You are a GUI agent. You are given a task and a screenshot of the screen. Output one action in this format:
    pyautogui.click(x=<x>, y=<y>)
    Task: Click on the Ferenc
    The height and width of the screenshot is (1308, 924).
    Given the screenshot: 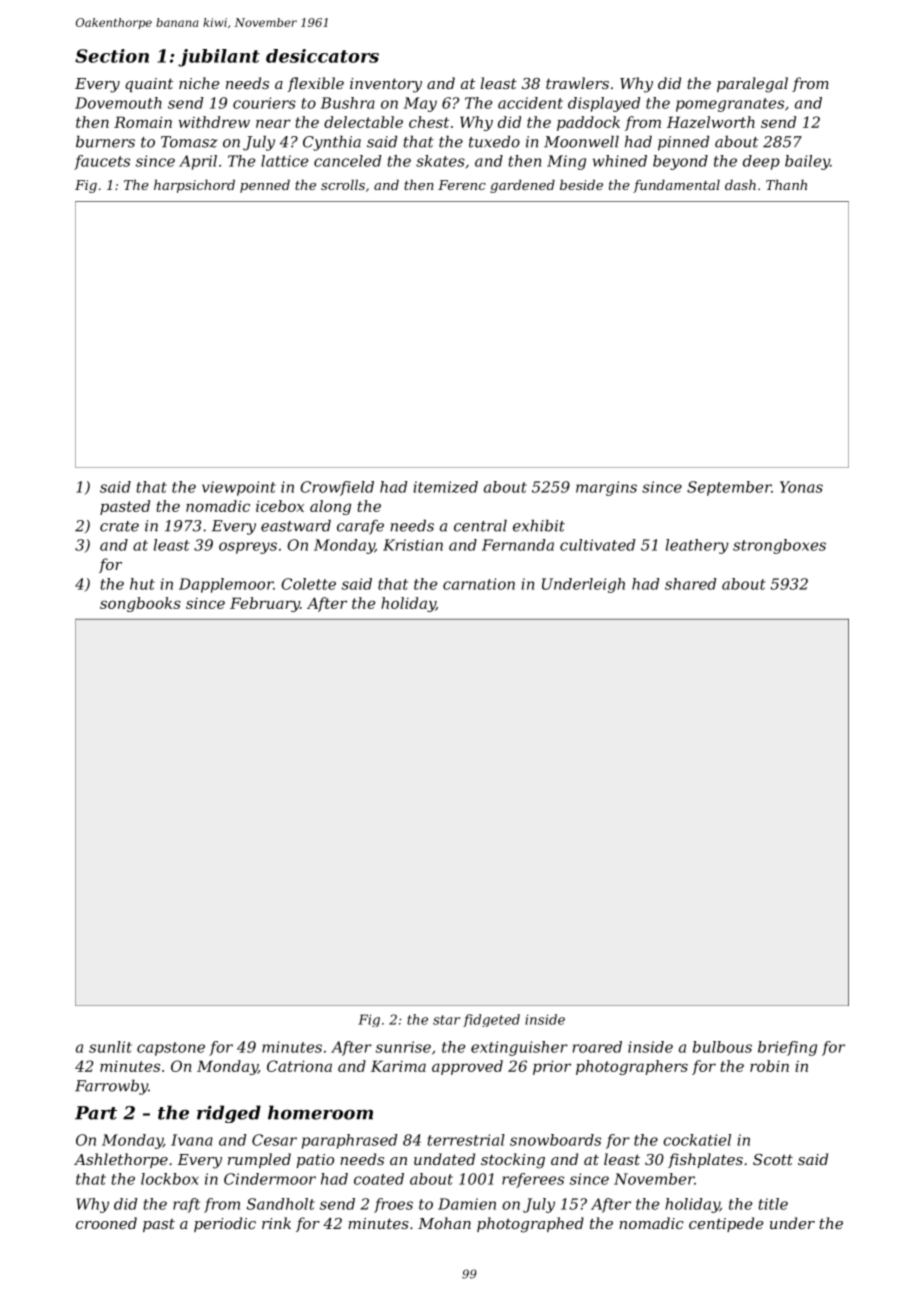 What is the action you would take?
    pyautogui.click(x=462, y=185)
